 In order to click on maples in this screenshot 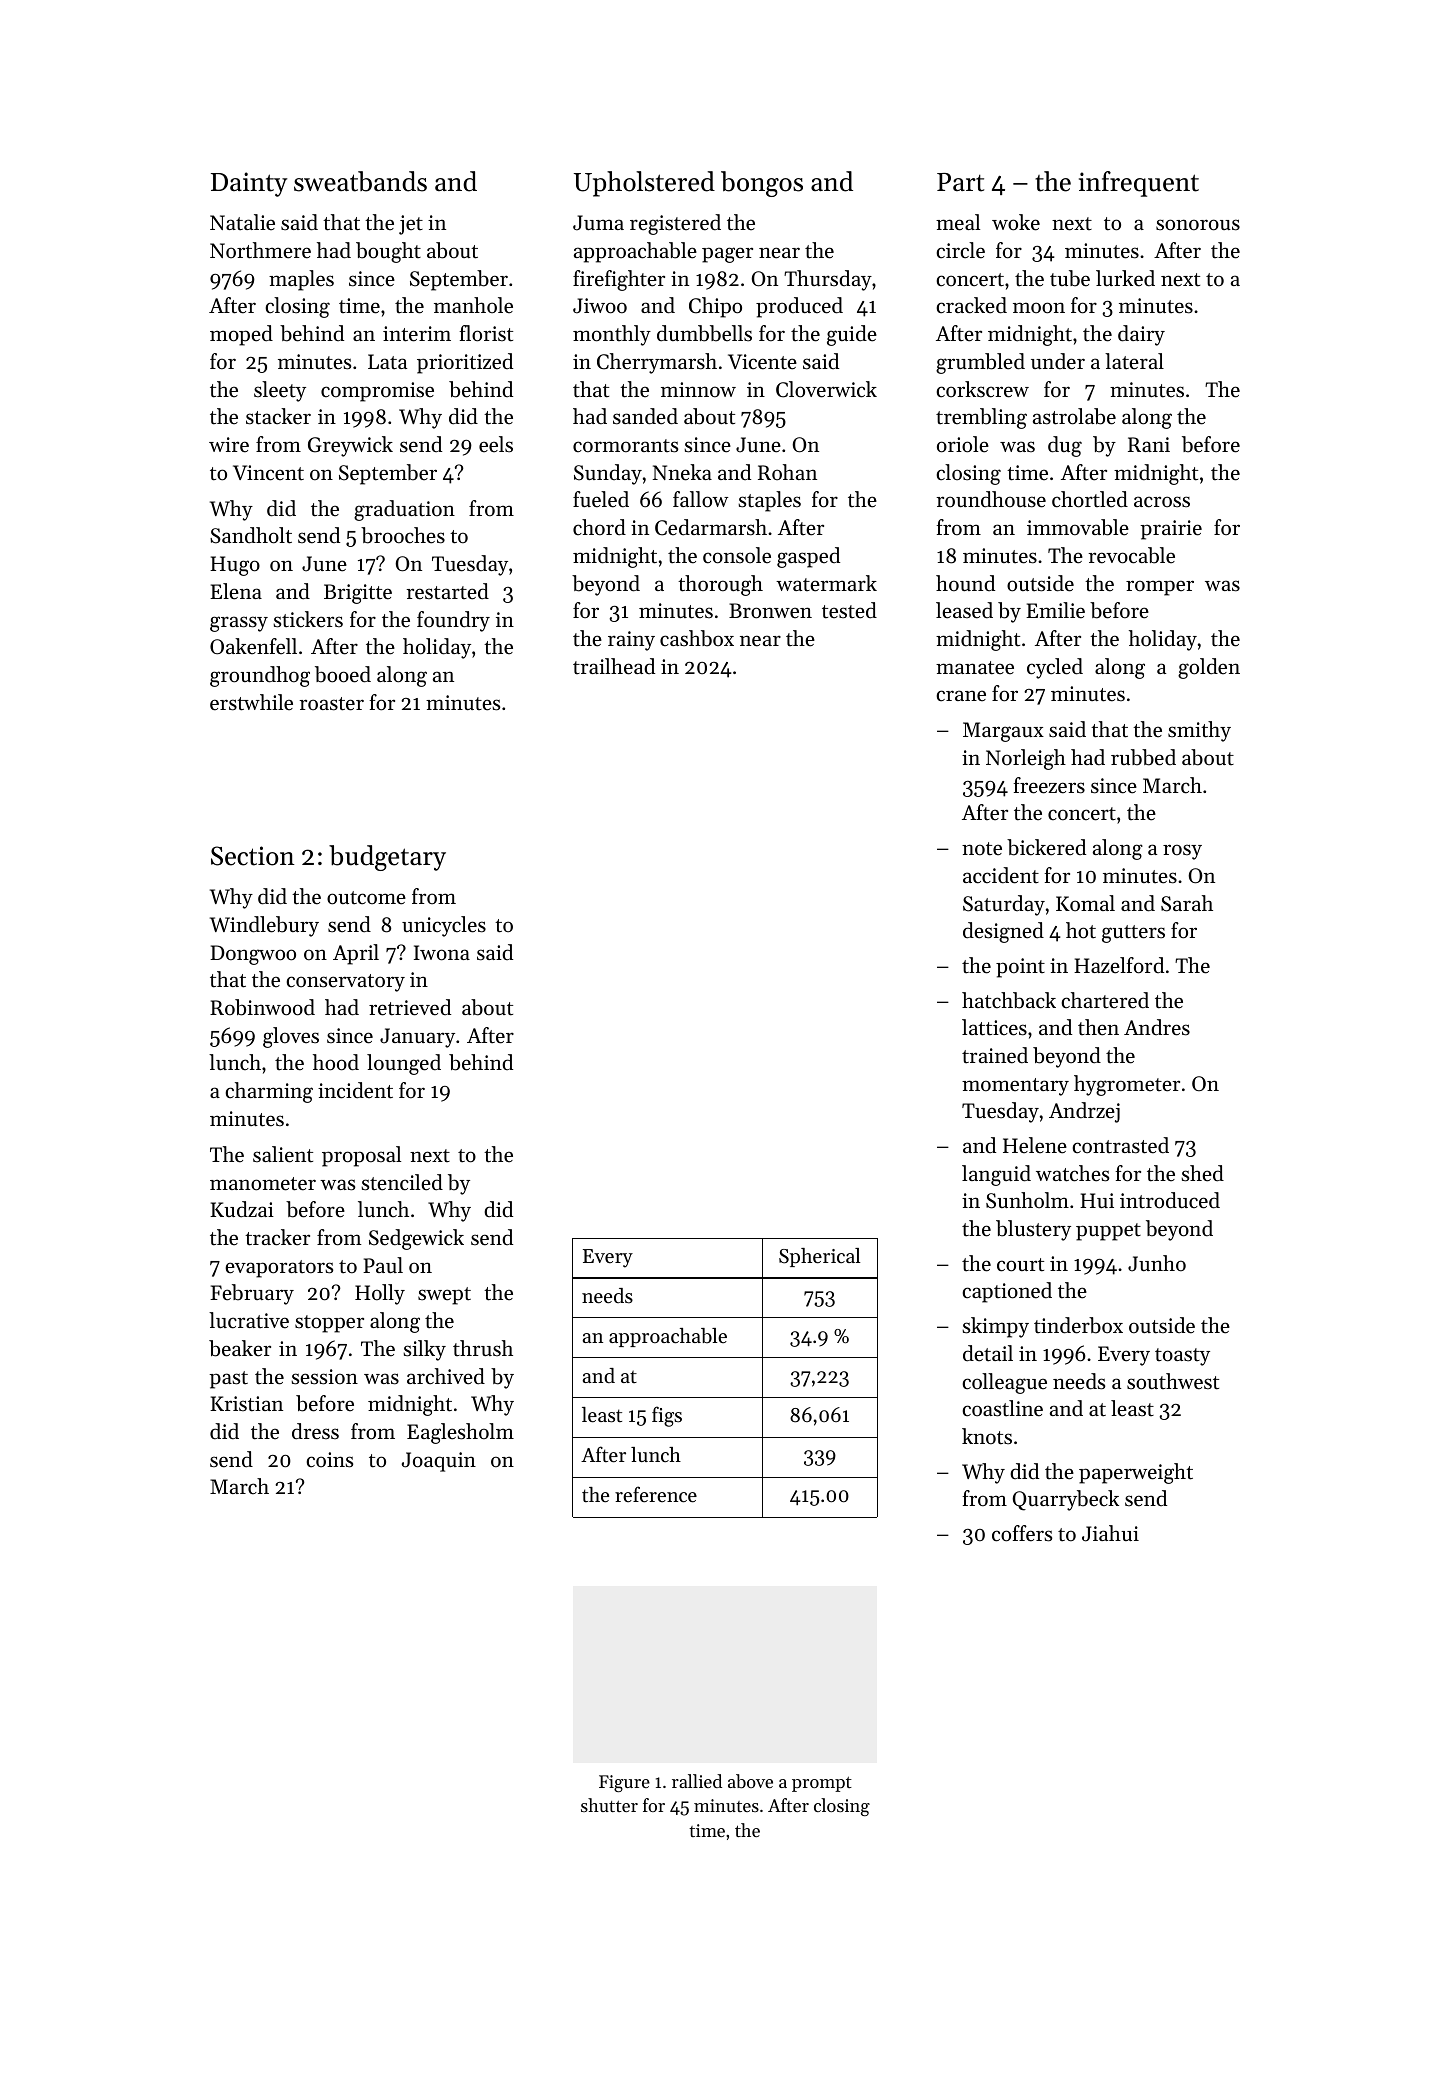, I will do `click(301, 280)`.
